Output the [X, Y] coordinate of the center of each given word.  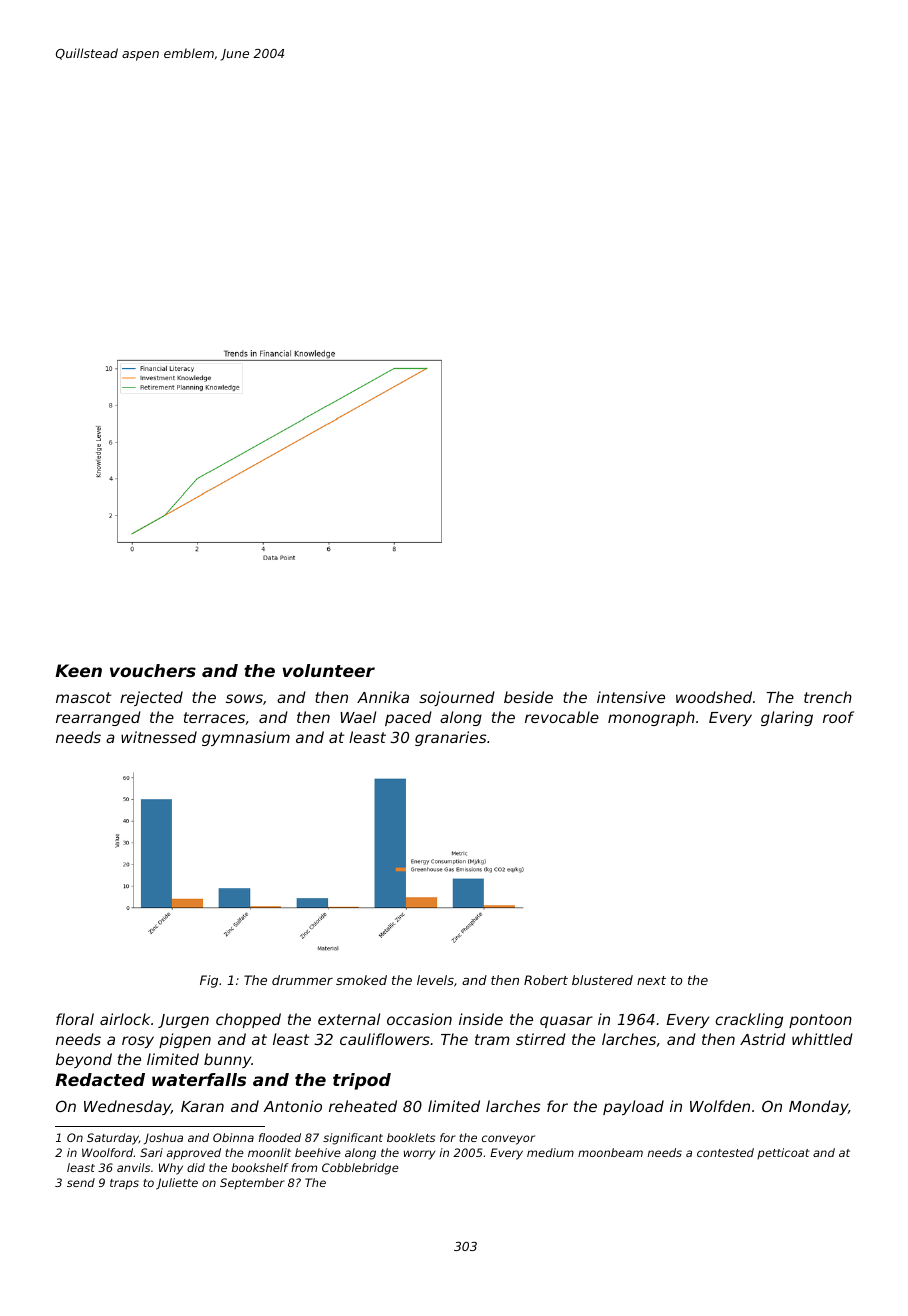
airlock [125, 1019]
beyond [84, 1060]
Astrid [763, 1039]
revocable [562, 717]
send [81, 1182]
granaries [450, 738]
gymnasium [246, 738]
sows [244, 698]
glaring [787, 718]
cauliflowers [385, 1039]
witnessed [159, 737]
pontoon [820, 1021]
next [651, 980]
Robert [546, 980]
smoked [361, 980]
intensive [631, 697]
